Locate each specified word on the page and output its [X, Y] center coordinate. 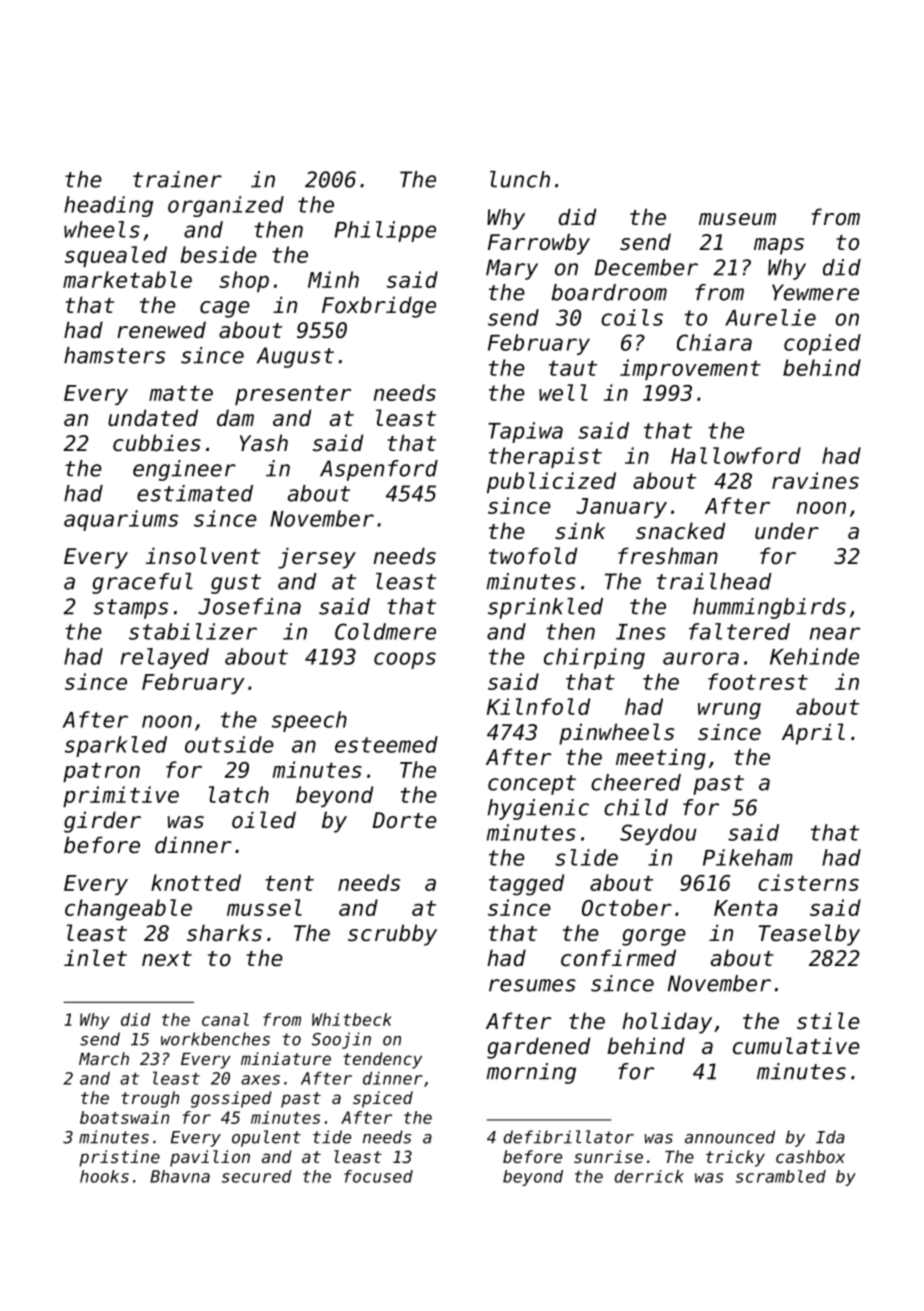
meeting [661, 759]
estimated [195, 493]
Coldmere [385, 631]
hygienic [538, 809]
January [621, 508]
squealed [116, 256]
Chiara [714, 342]
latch [239, 794]
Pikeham [748, 857]
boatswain [124, 1117]
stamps [131, 609]
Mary [512, 269]
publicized [551, 482]
